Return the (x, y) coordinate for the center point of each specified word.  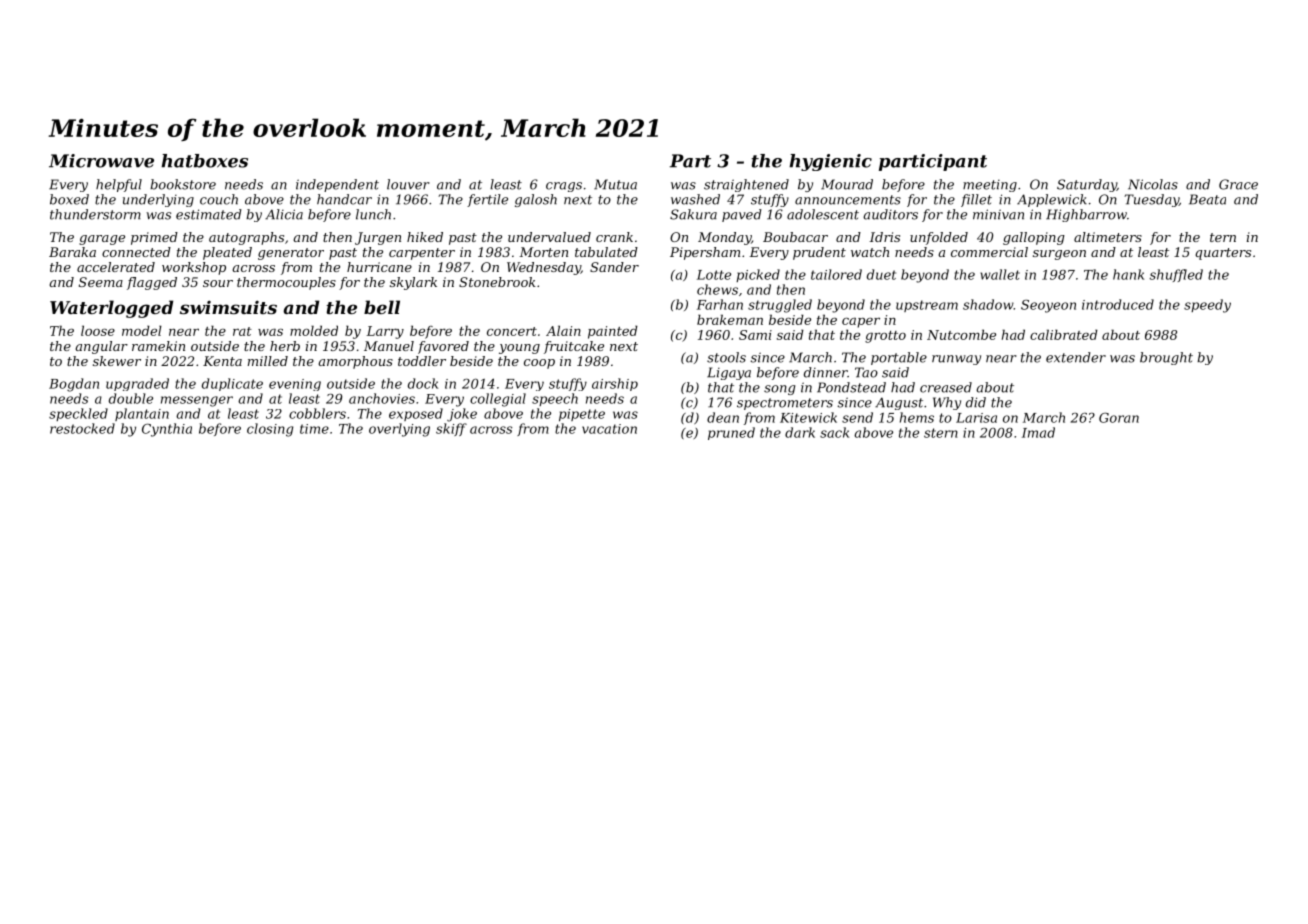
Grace (1238, 184)
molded (314, 330)
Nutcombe (961, 334)
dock (423, 383)
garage (102, 240)
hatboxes (204, 161)
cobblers (317, 413)
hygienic (830, 162)
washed (695, 199)
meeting (990, 186)
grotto (885, 337)
